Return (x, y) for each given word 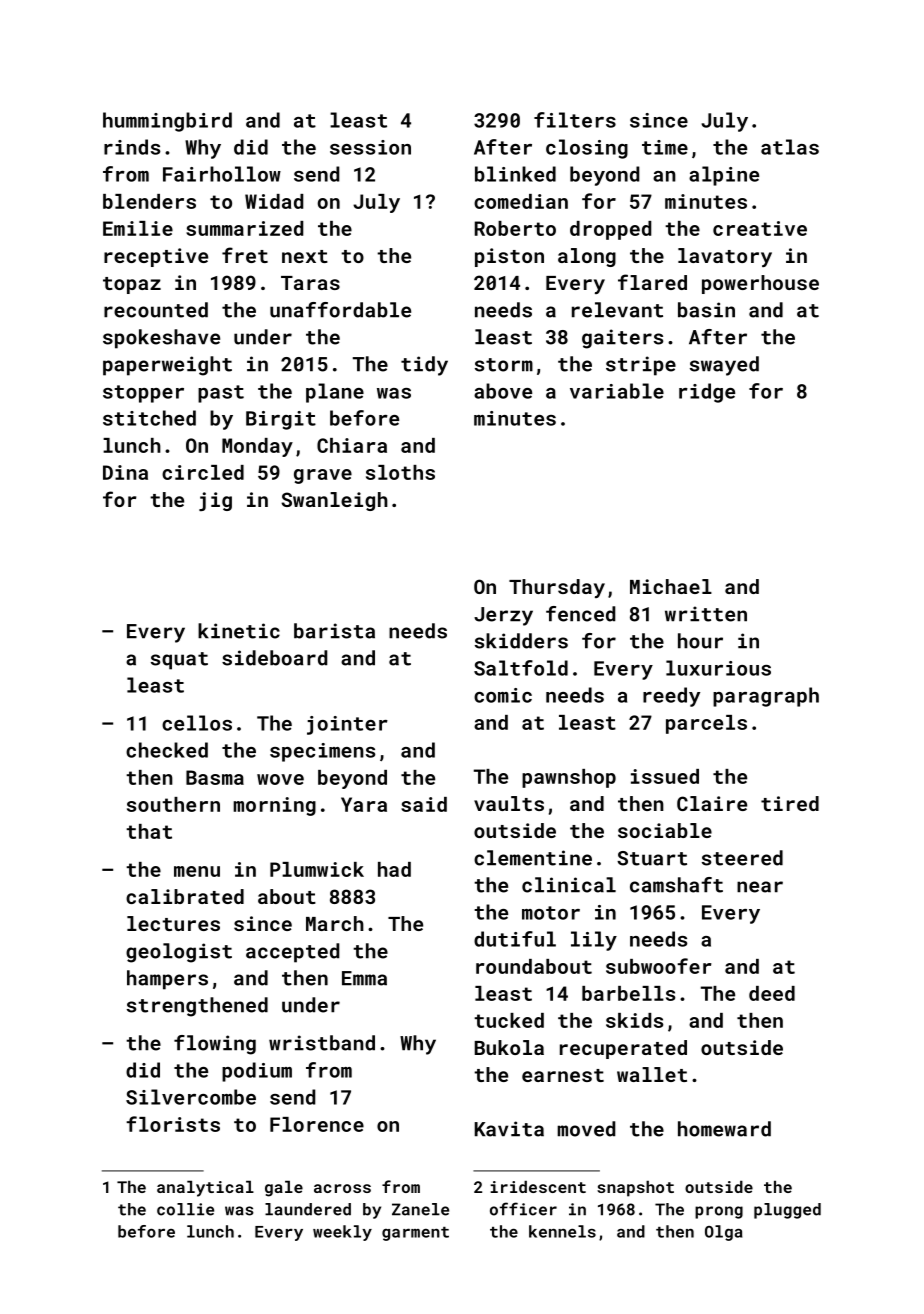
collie (185, 1209)
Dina (125, 472)
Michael (671, 586)
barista (334, 631)
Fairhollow (222, 174)
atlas (790, 147)
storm (504, 365)
